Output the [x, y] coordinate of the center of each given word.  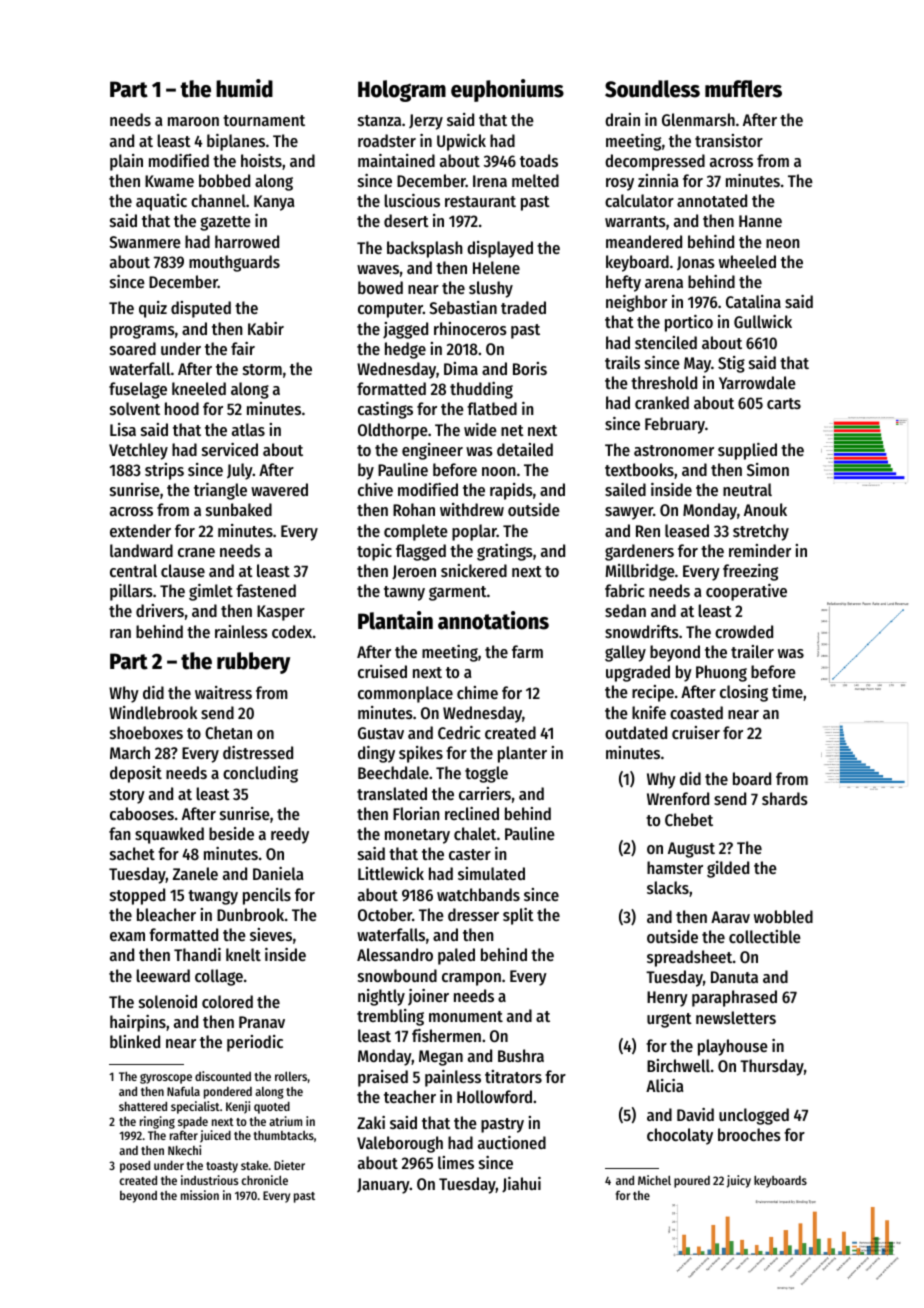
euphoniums [507, 90]
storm [262, 369]
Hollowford [494, 1096]
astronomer [674, 450]
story [127, 796]
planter [522, 754]
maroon [193, 121]
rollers [291, 1076]
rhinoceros [470, 328]
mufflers [743, 89]
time [787, 691]
